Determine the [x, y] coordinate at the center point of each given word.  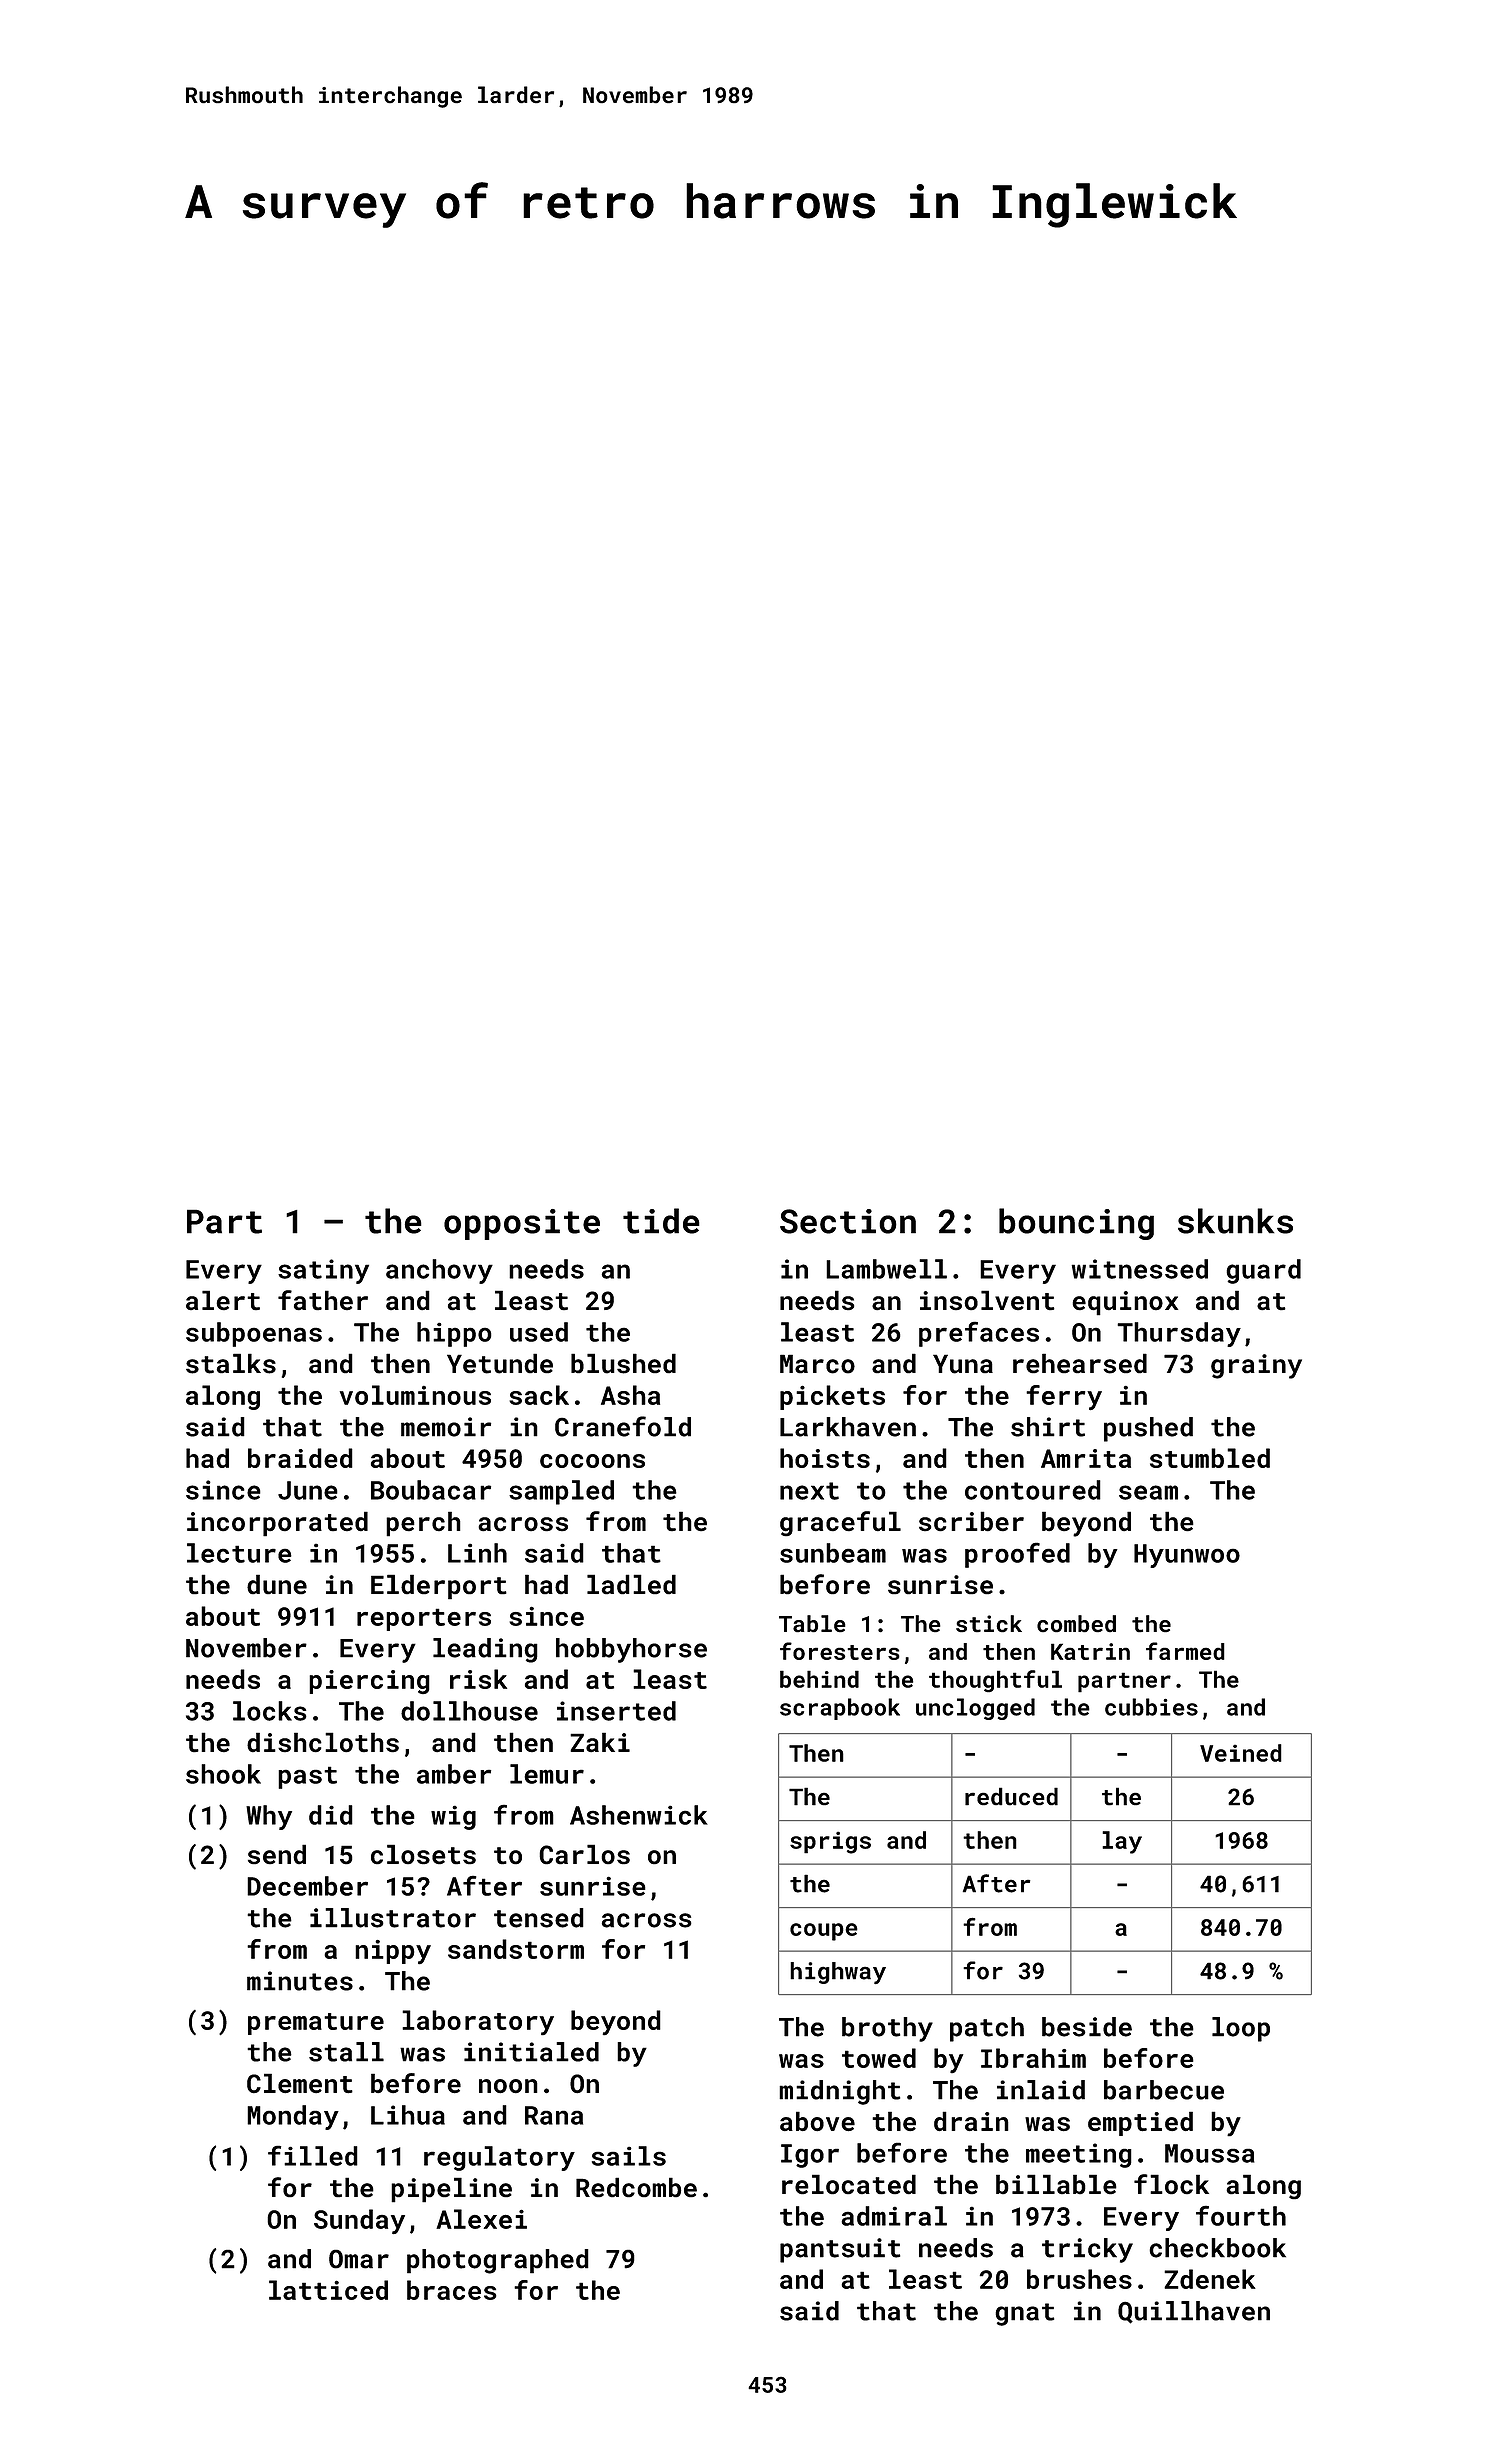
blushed [623, 1363]
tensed [539, 1918]
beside [1087, 2027]
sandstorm [516, 1949]
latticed [328, 2290]
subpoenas [254, 1334]
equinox [1125, 1303]
